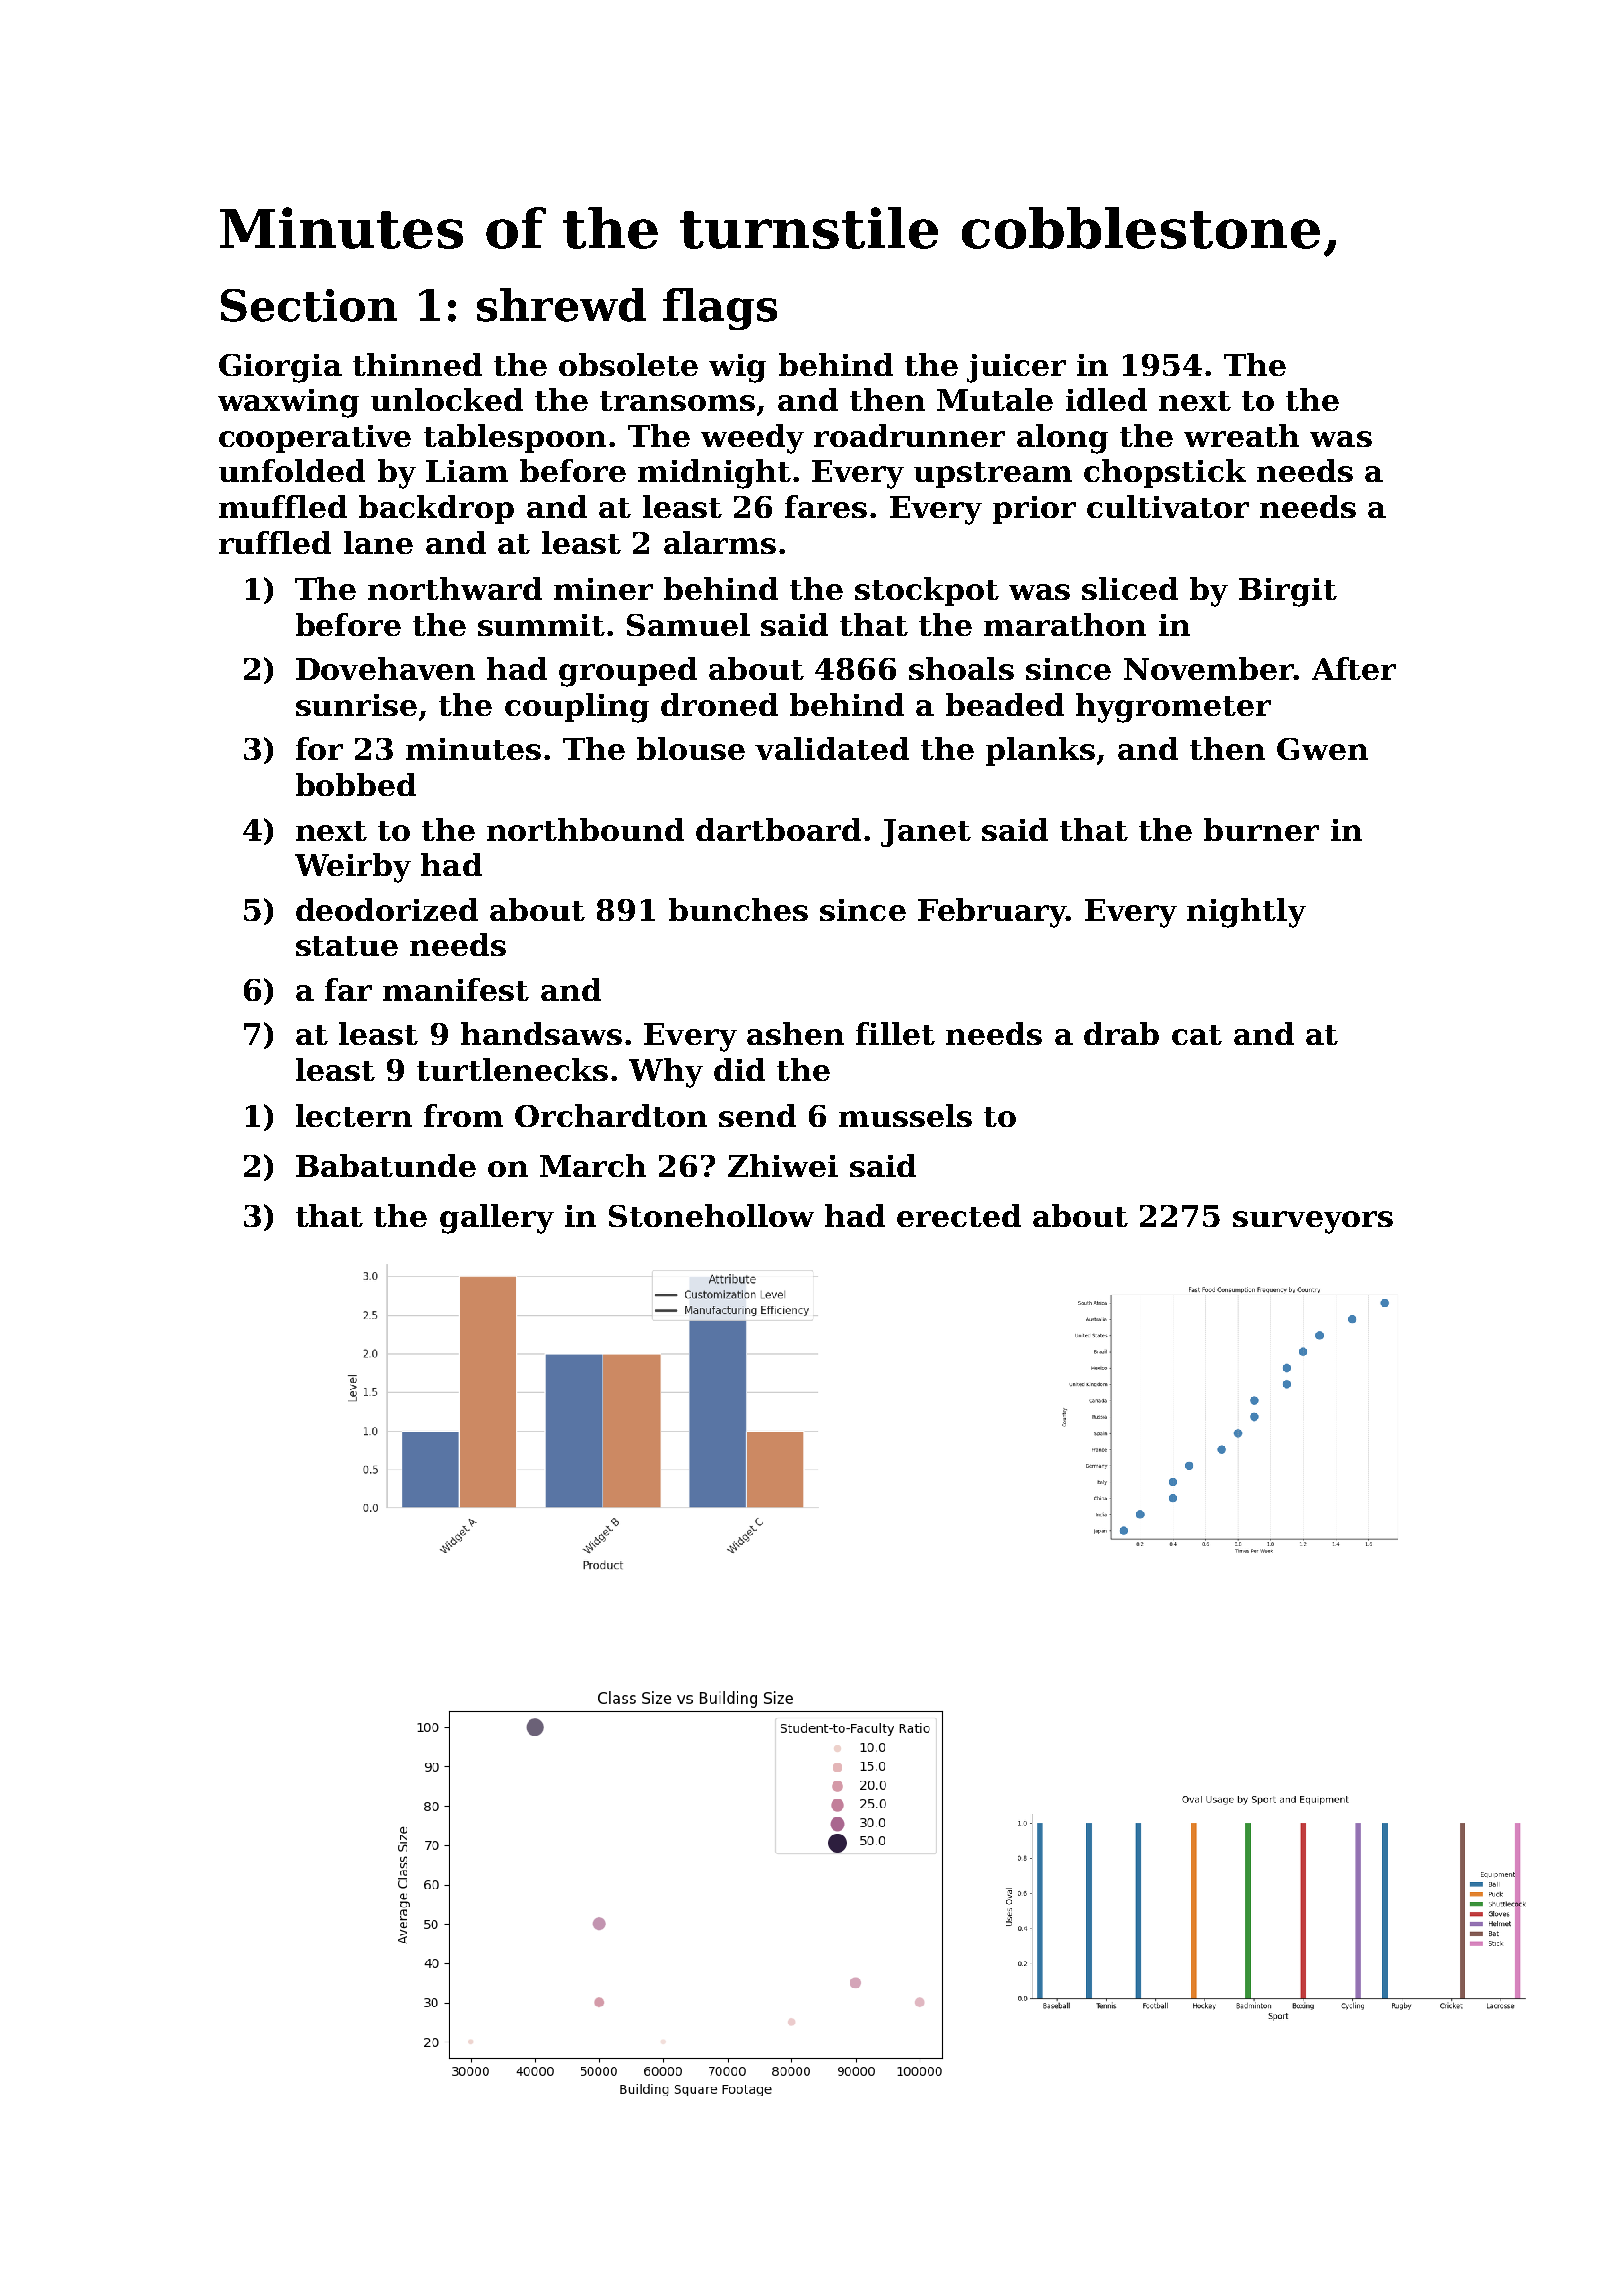 The width and height of the screenshot is (1620, 2292). I want to click on surveyors, so click(1313, 1222).
